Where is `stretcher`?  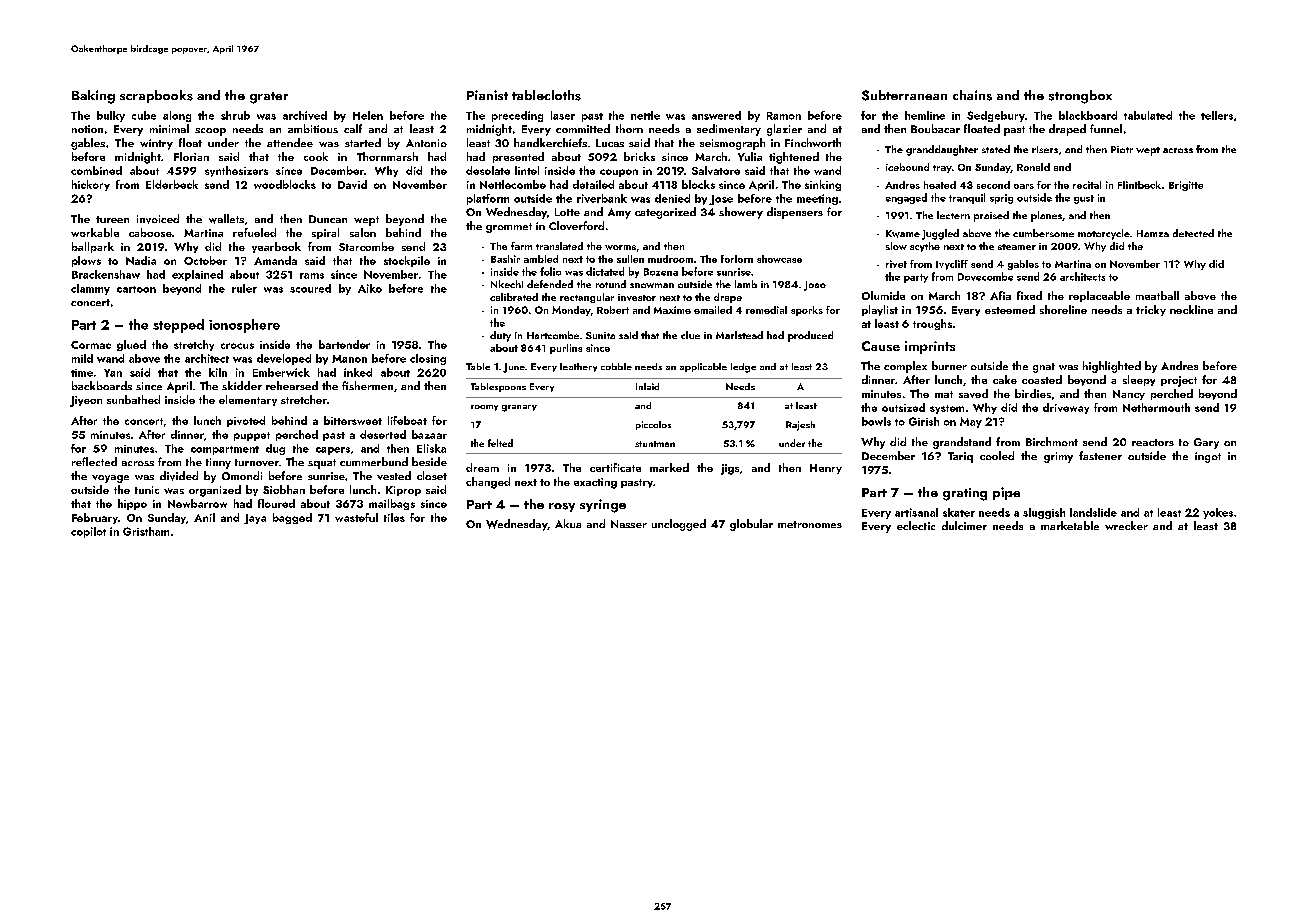
stretcher is located at coordinates (304, 399).
